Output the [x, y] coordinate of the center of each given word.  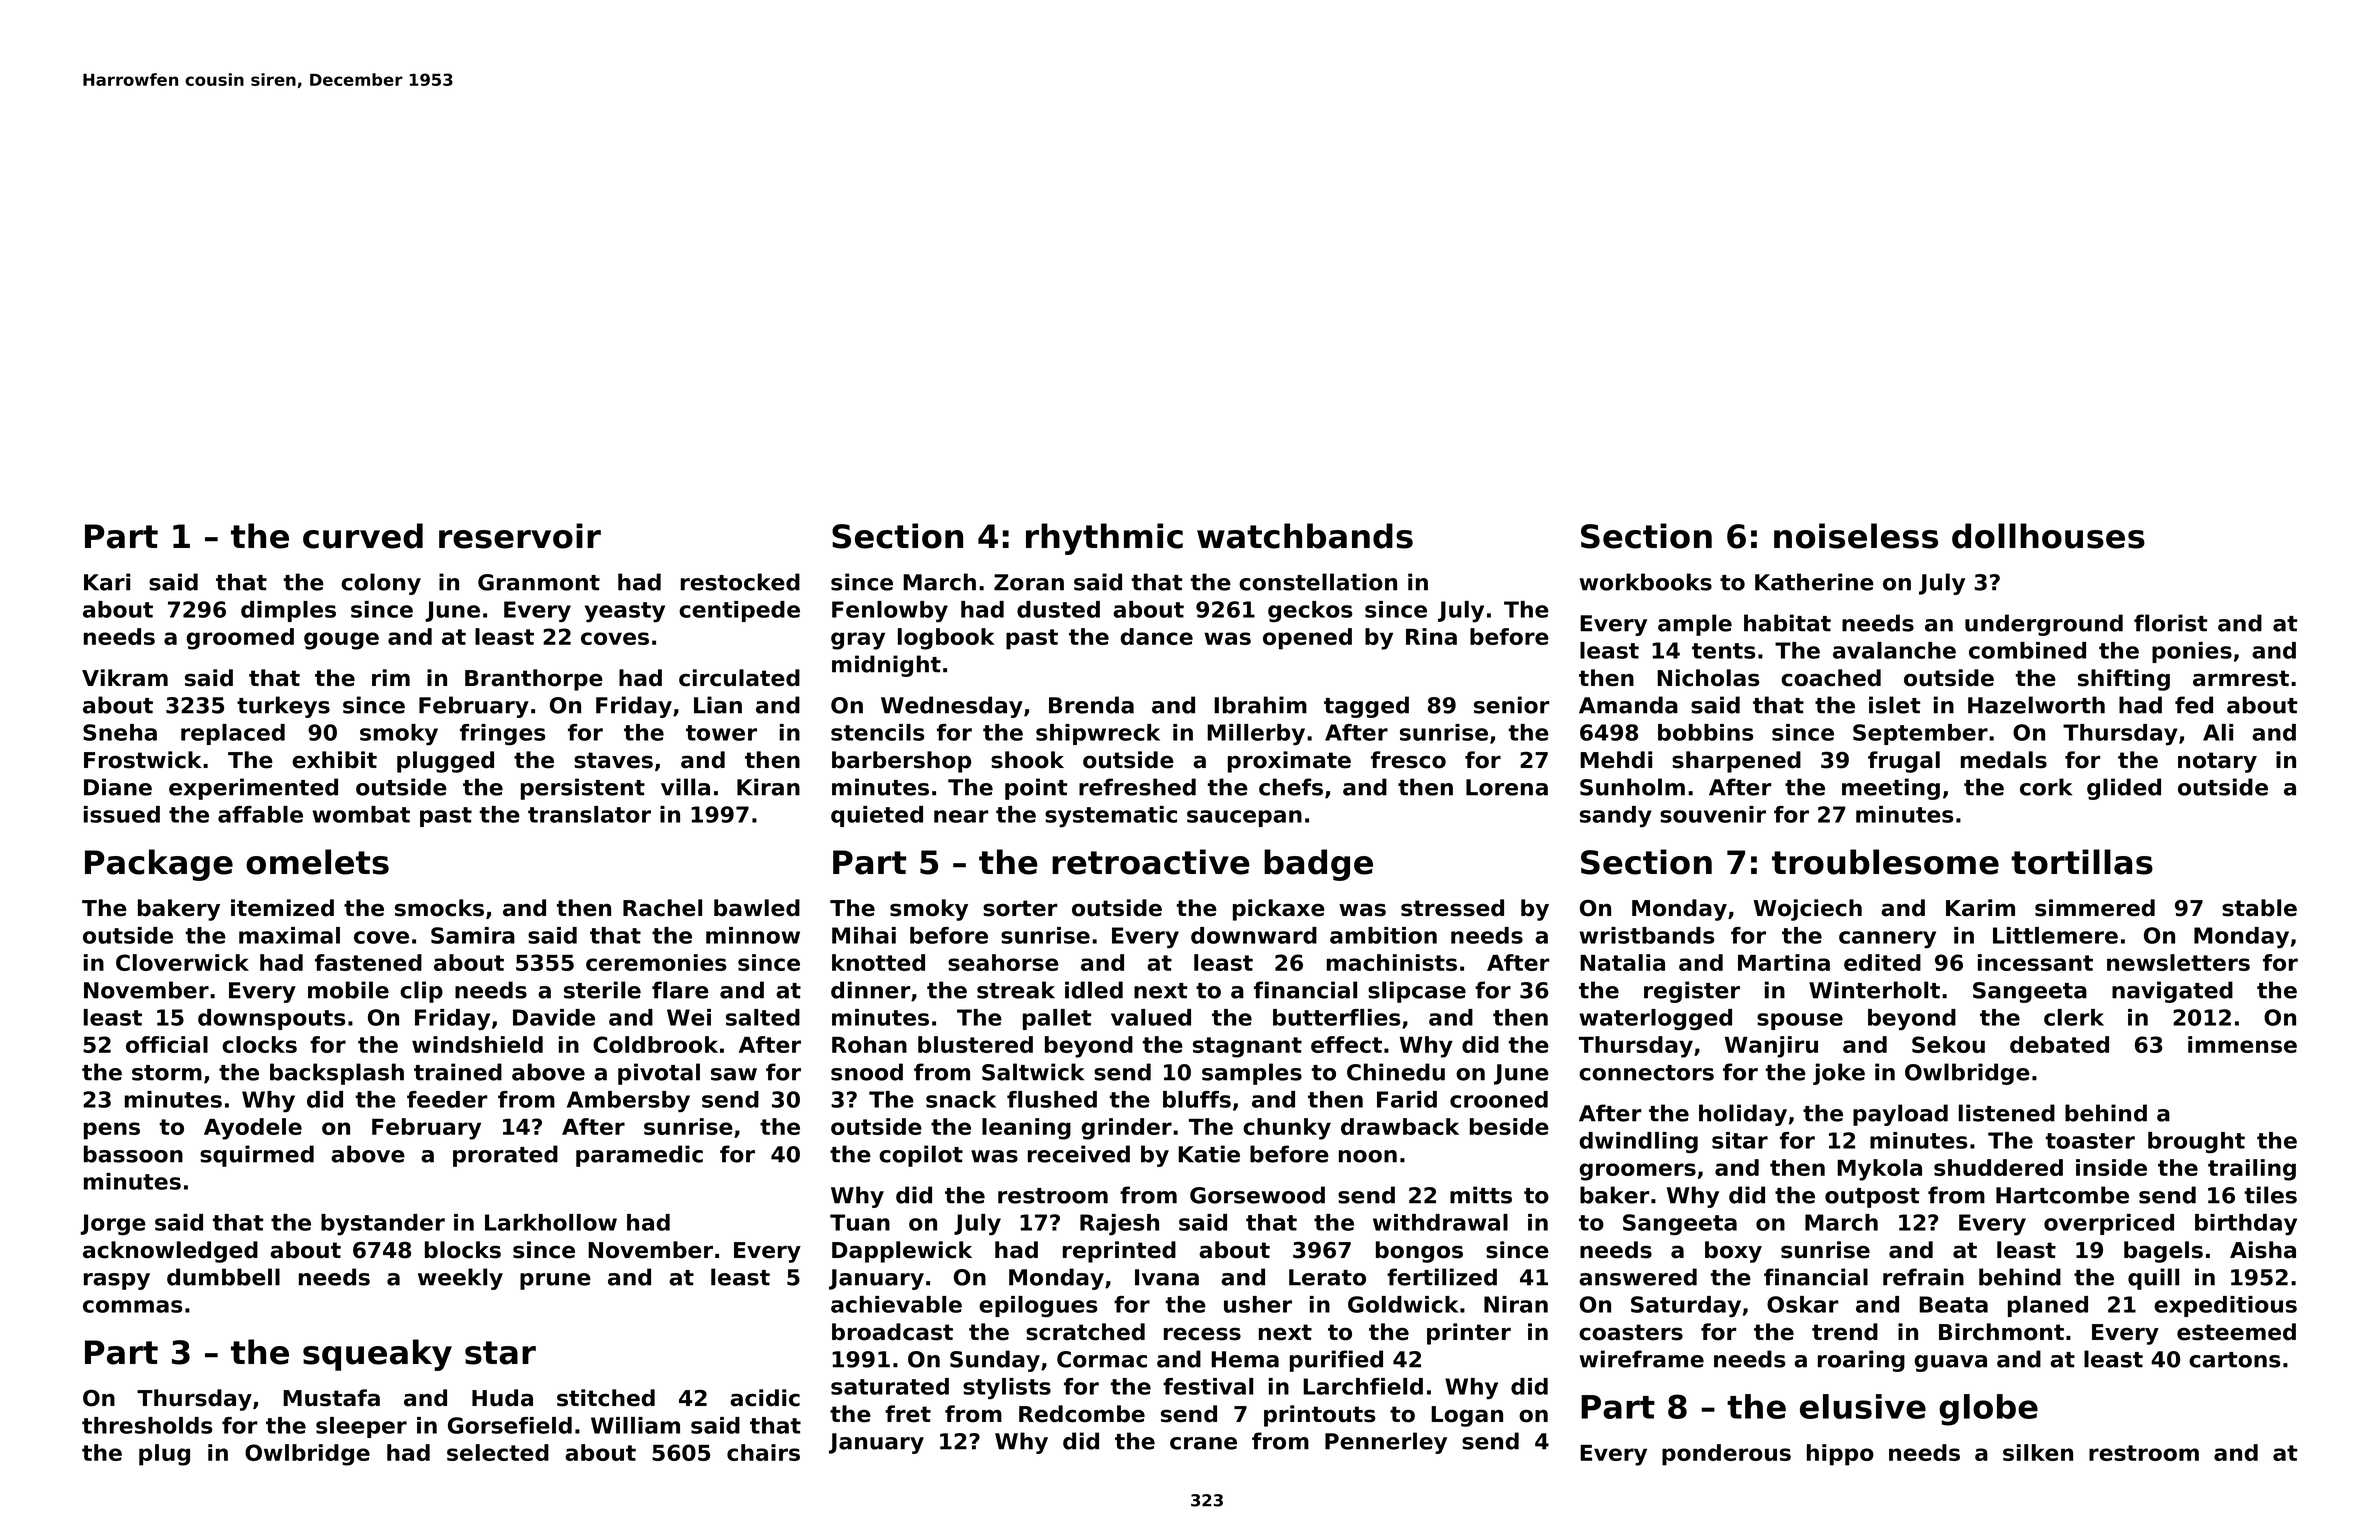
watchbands [1305, 536]
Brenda [1091, 705]
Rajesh [1119, 1224]
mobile [348, 990]
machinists [1392, 962]
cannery [1887, 939]
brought [2196, 1142]
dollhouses [2048, 536]
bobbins [1705, 732]
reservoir [520, 536]
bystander [383, 1224]
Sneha [120, 732]
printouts [1320, 1416]
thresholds [147, 1425]
